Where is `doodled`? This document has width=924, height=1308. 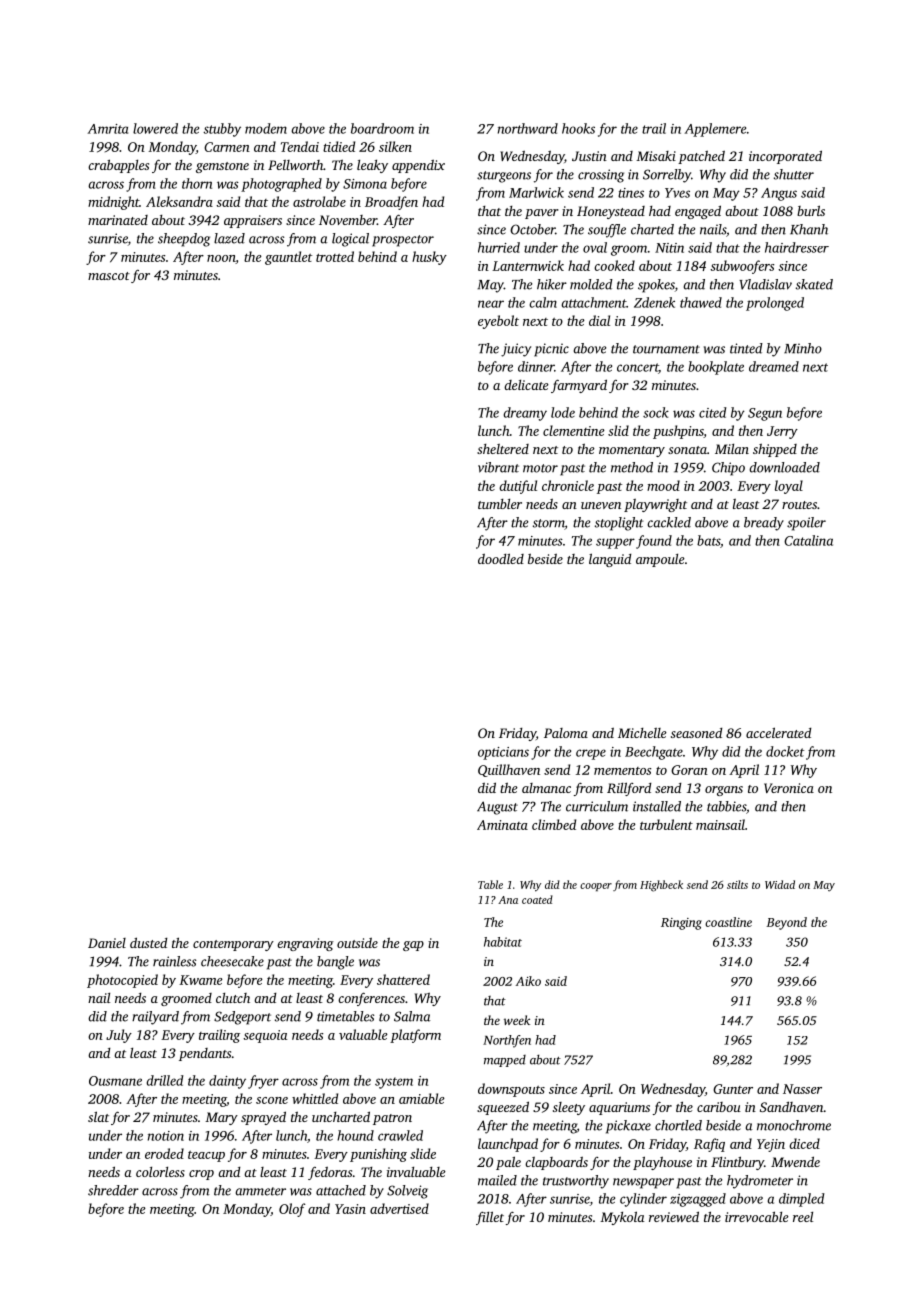
doodled is located at coordinates (501, 558).
